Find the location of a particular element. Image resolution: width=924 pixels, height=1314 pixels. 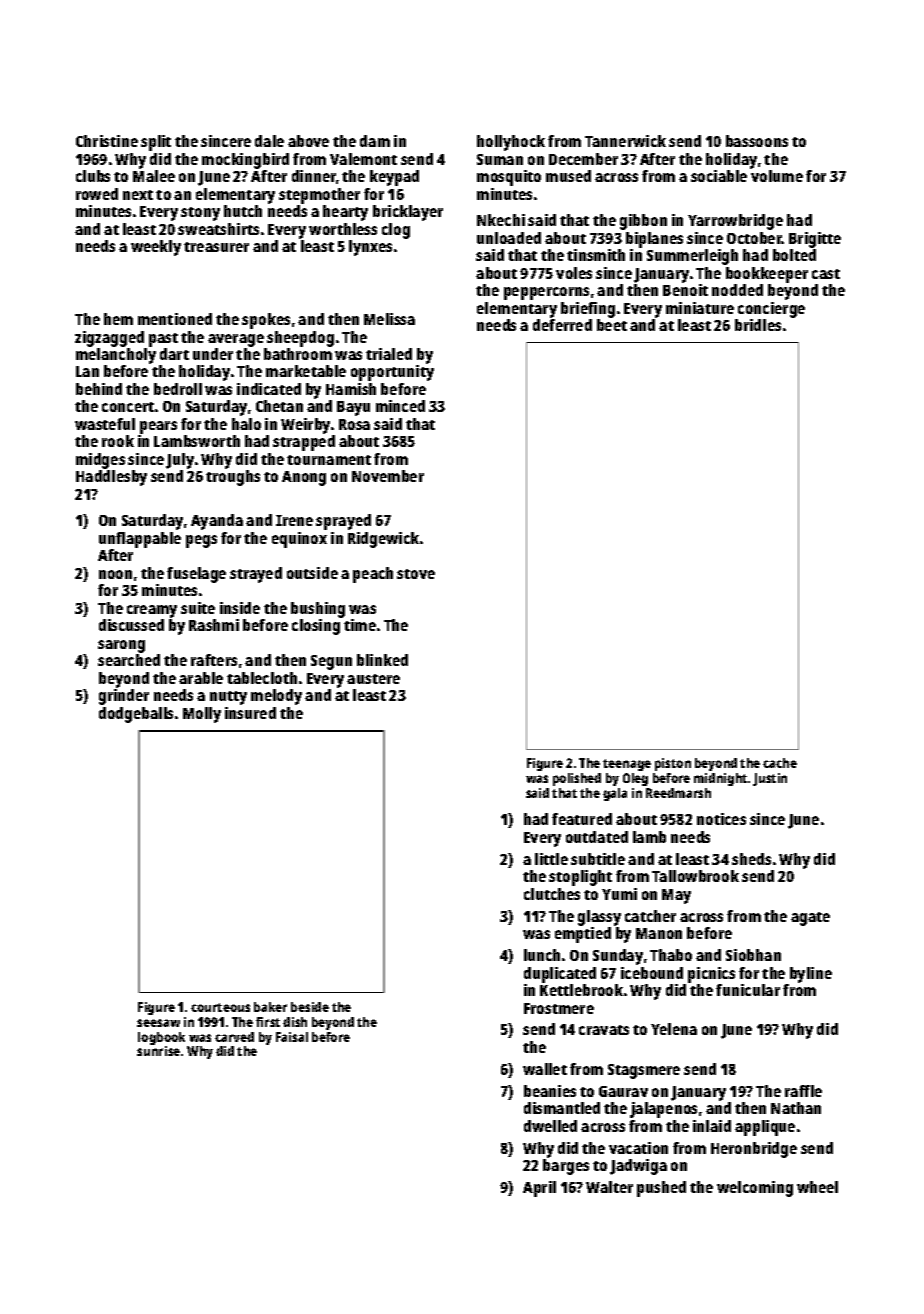

bassoons is located at coordinates (757, 141).
